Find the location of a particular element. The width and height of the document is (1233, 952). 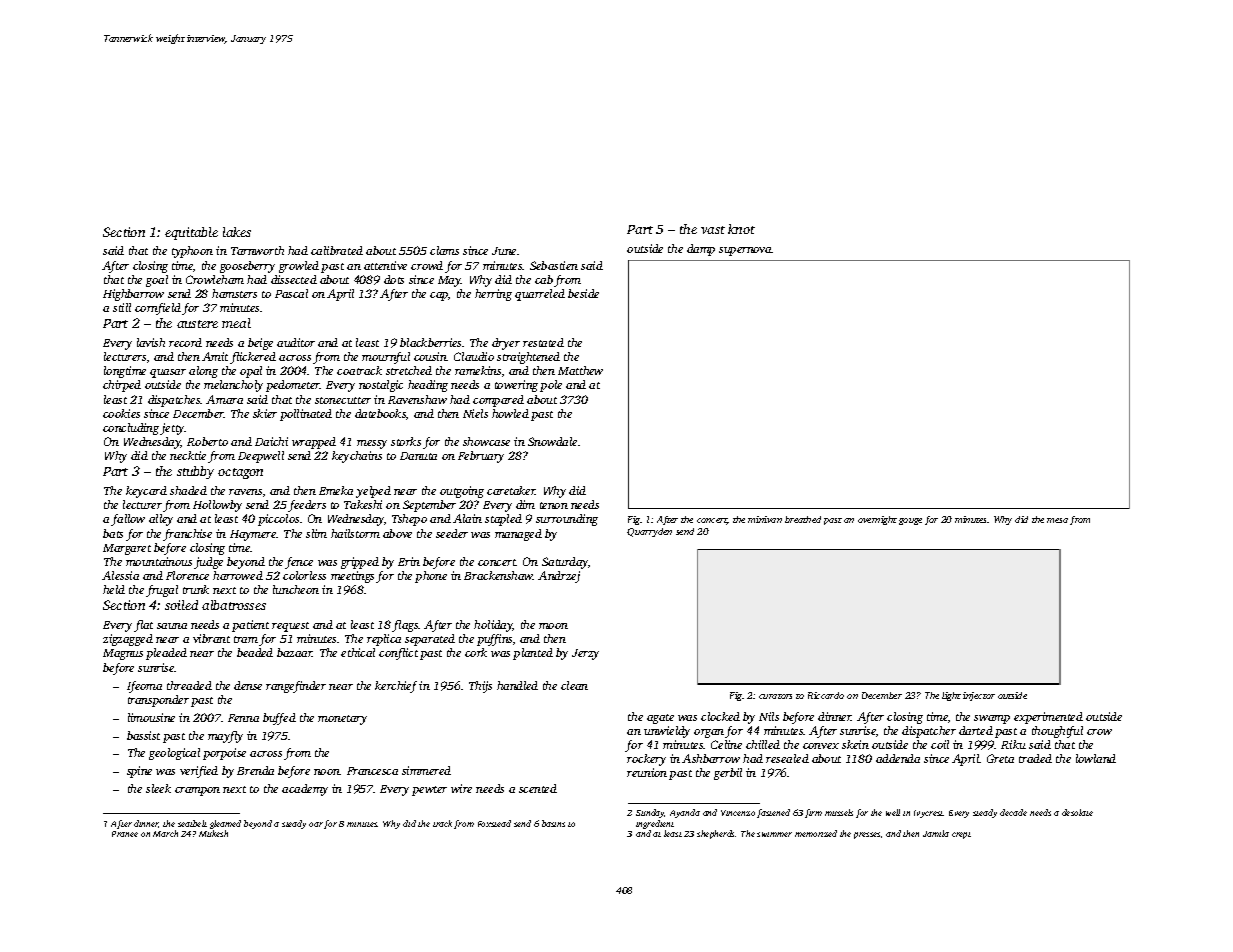

knot is located at coordinates (741, 229).
